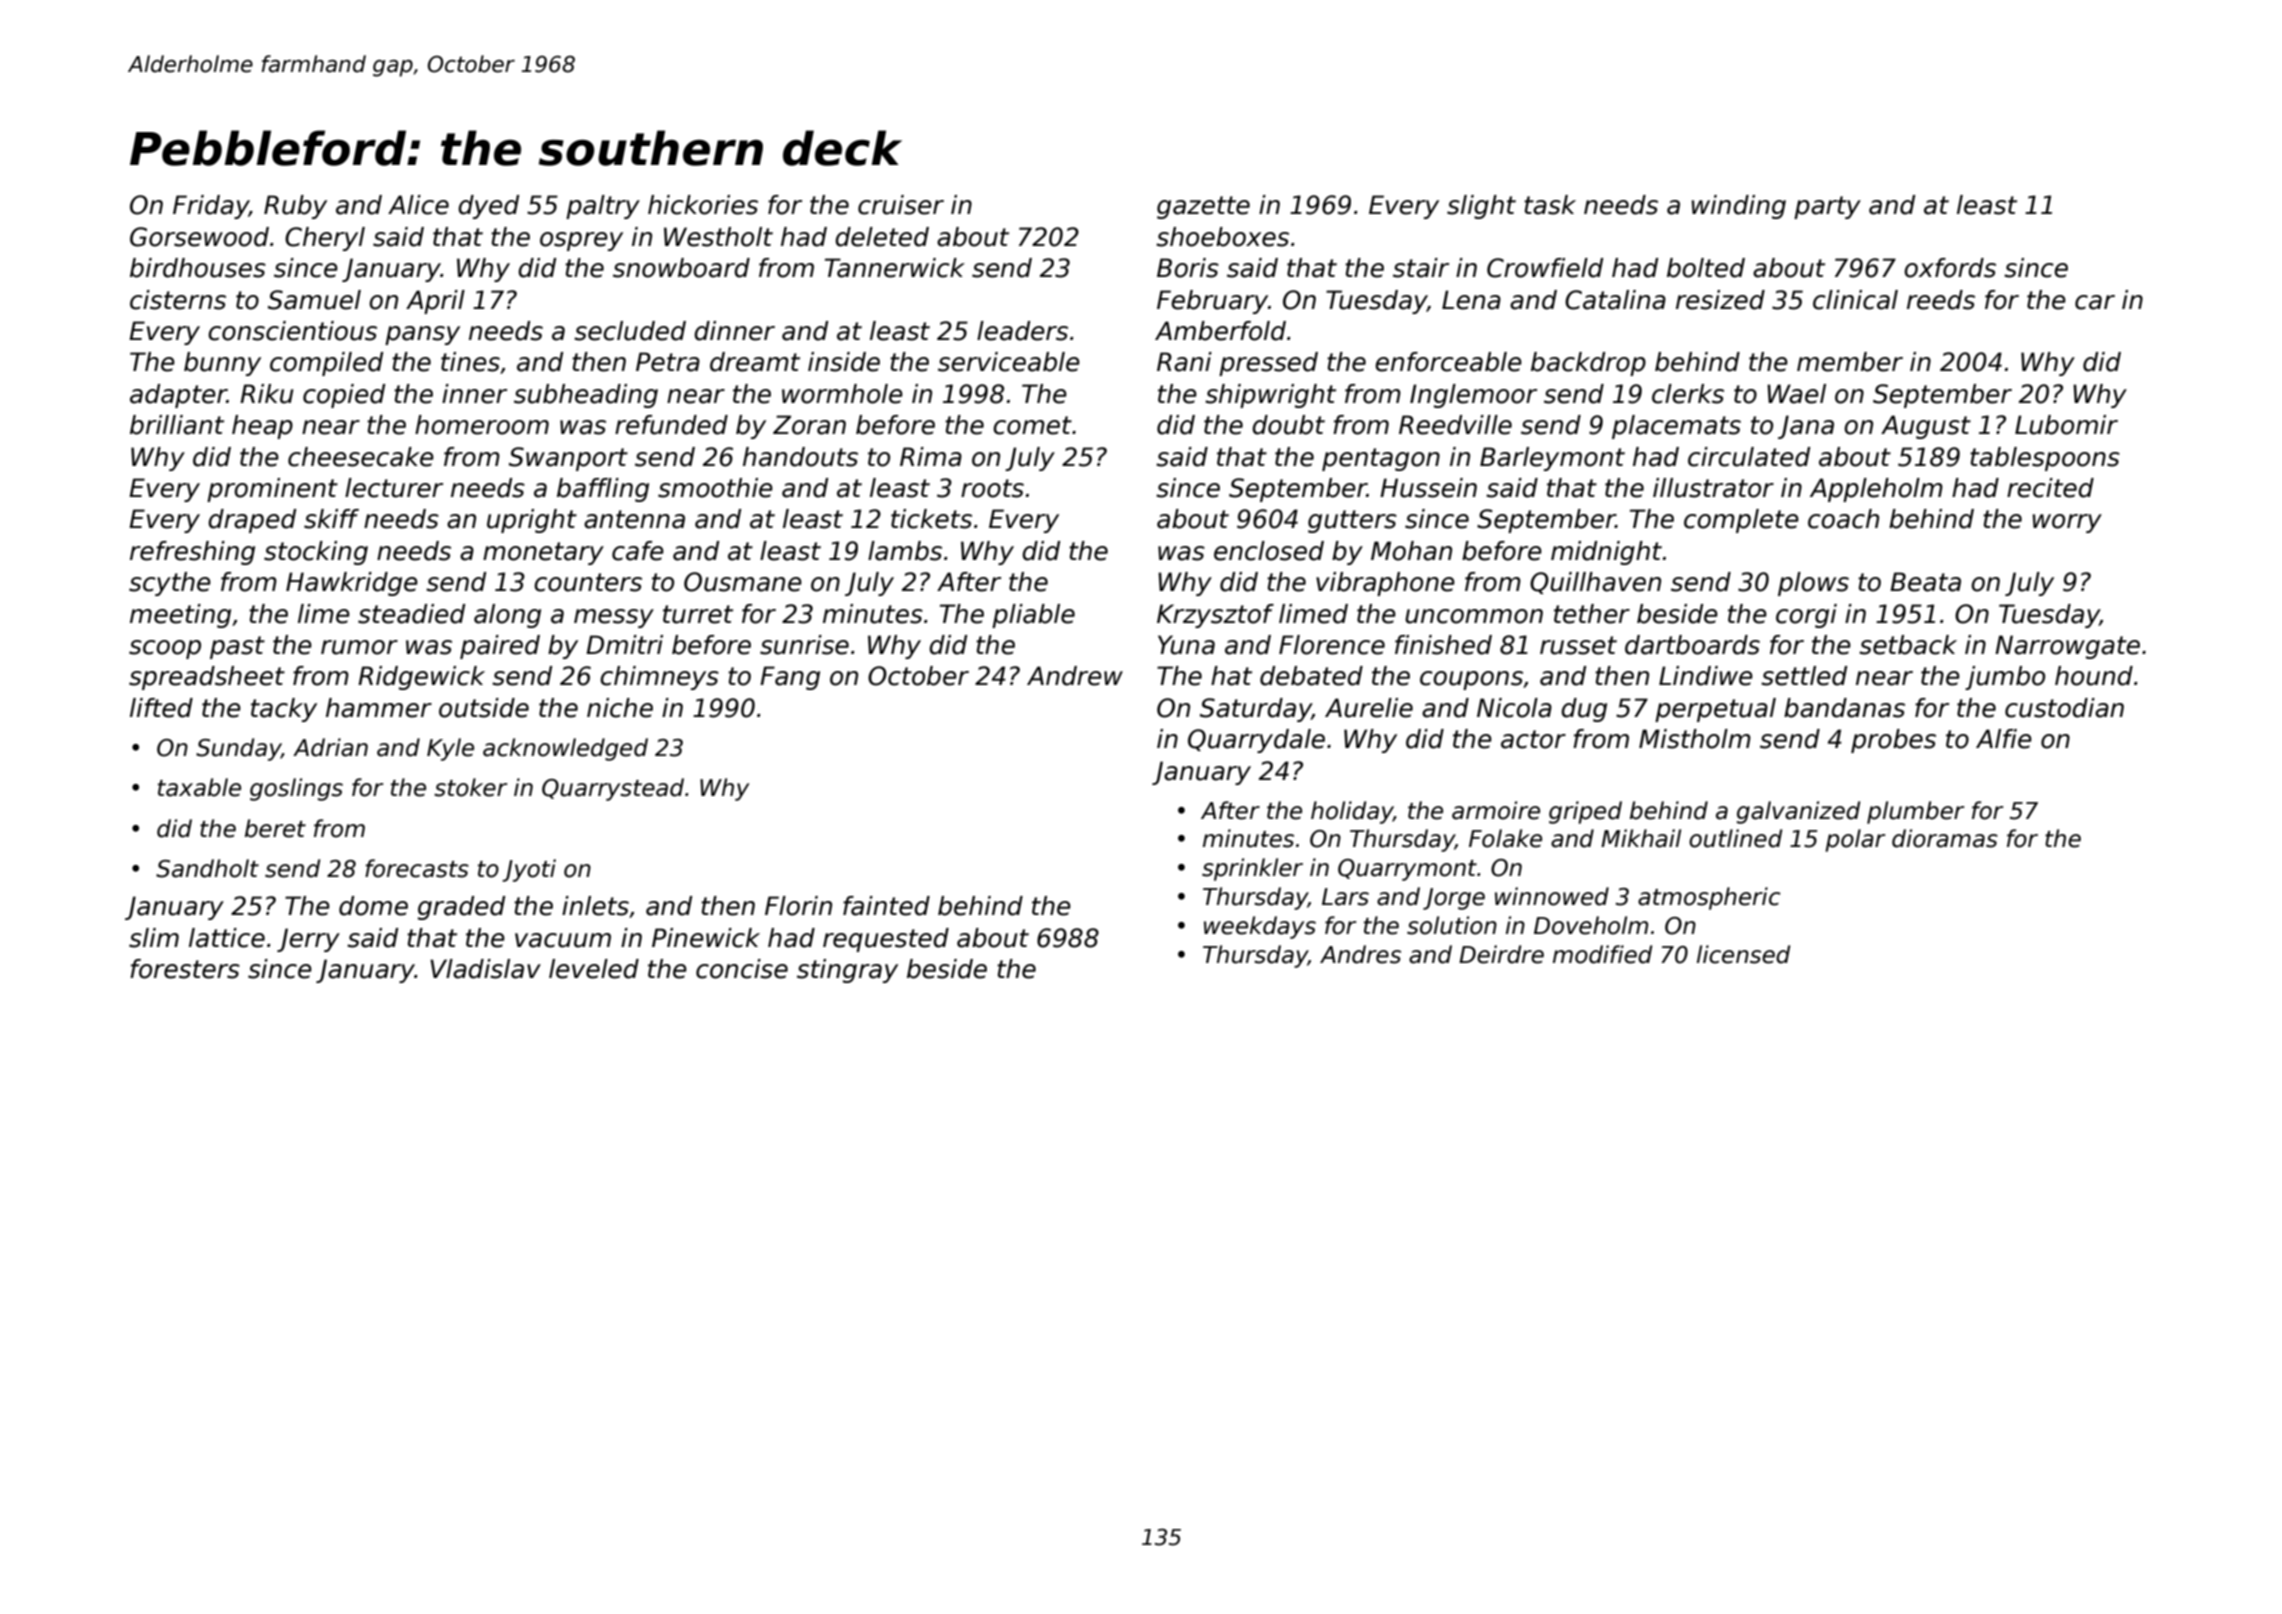  What do you see at coordinates (471, 787) in the screenshot?
I see `stoker` at bounding box center [471, 787].
